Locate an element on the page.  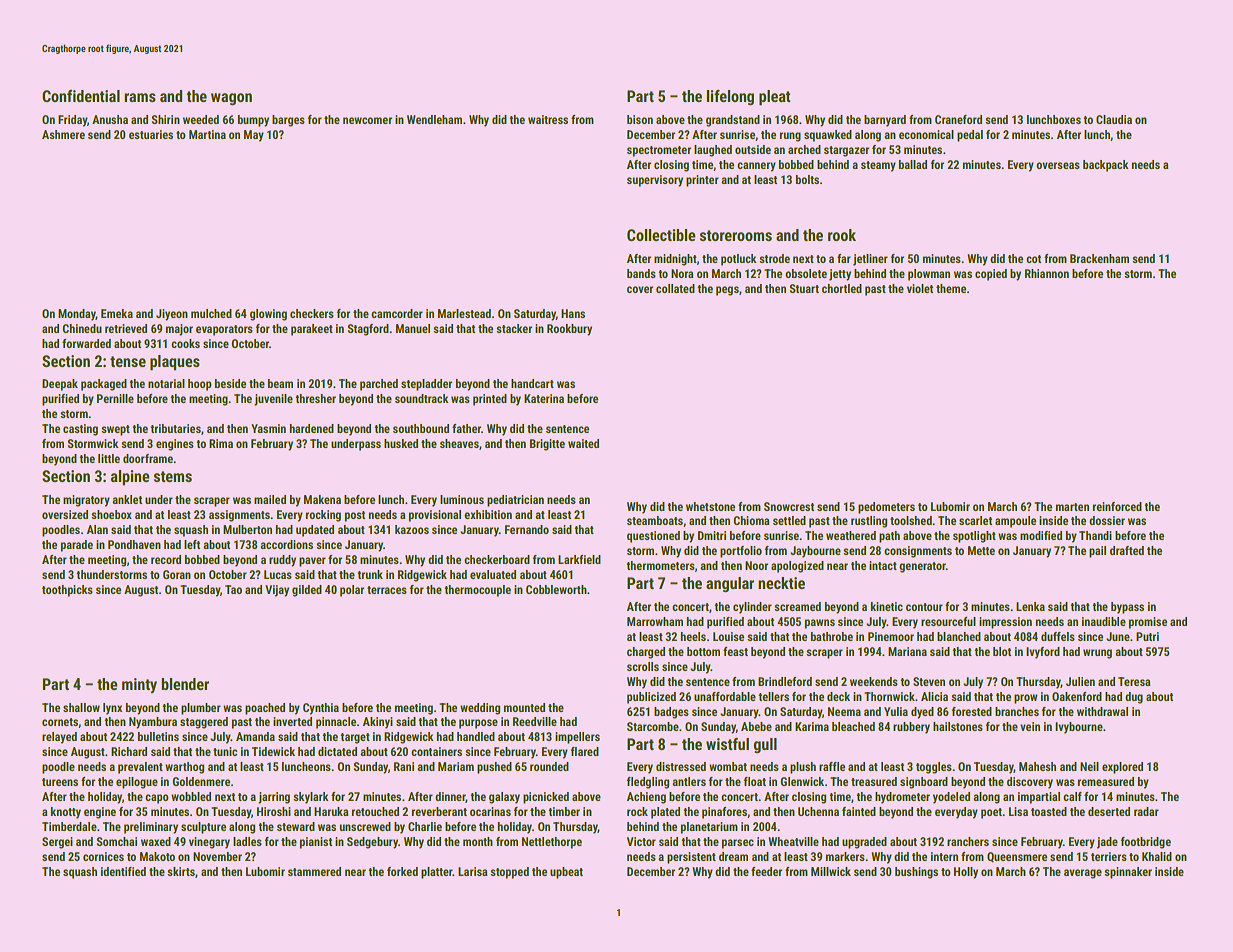
scarlet is located at coordinates (975, 520).
